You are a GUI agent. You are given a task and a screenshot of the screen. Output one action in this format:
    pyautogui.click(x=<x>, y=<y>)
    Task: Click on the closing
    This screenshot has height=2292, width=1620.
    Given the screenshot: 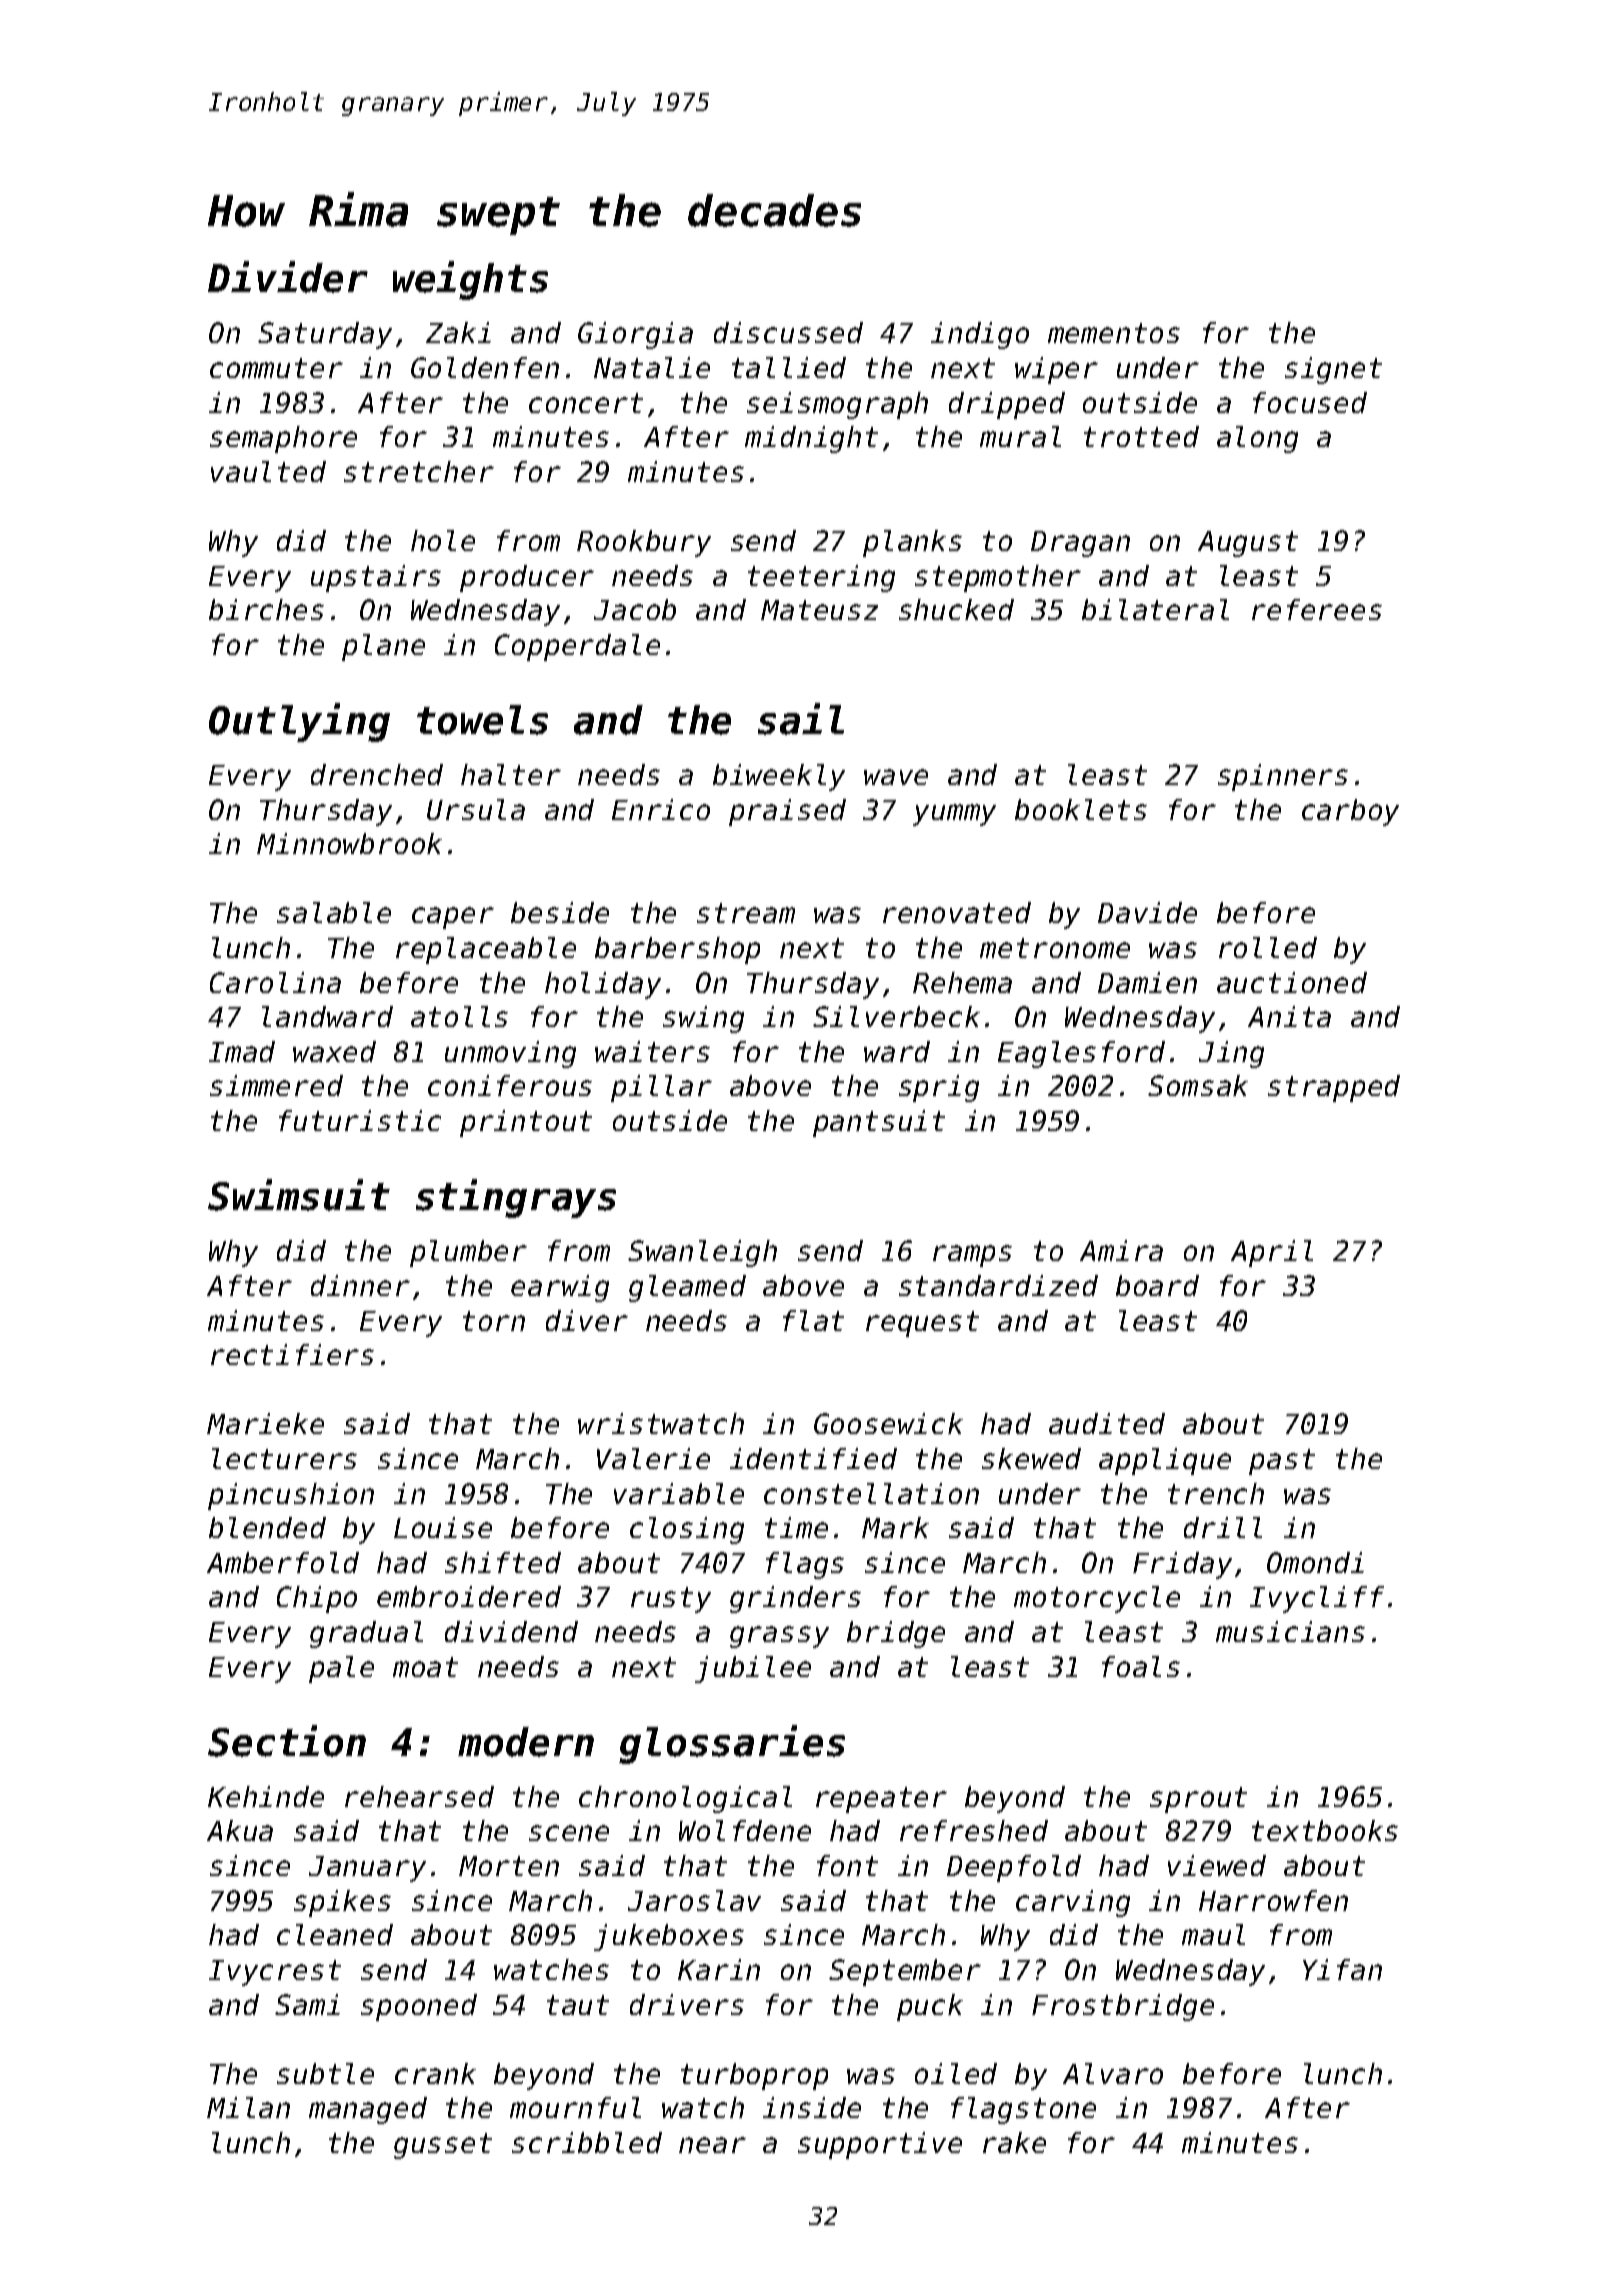 What is the action you would take?
    pyautogui.click(x=687, y=1530)
